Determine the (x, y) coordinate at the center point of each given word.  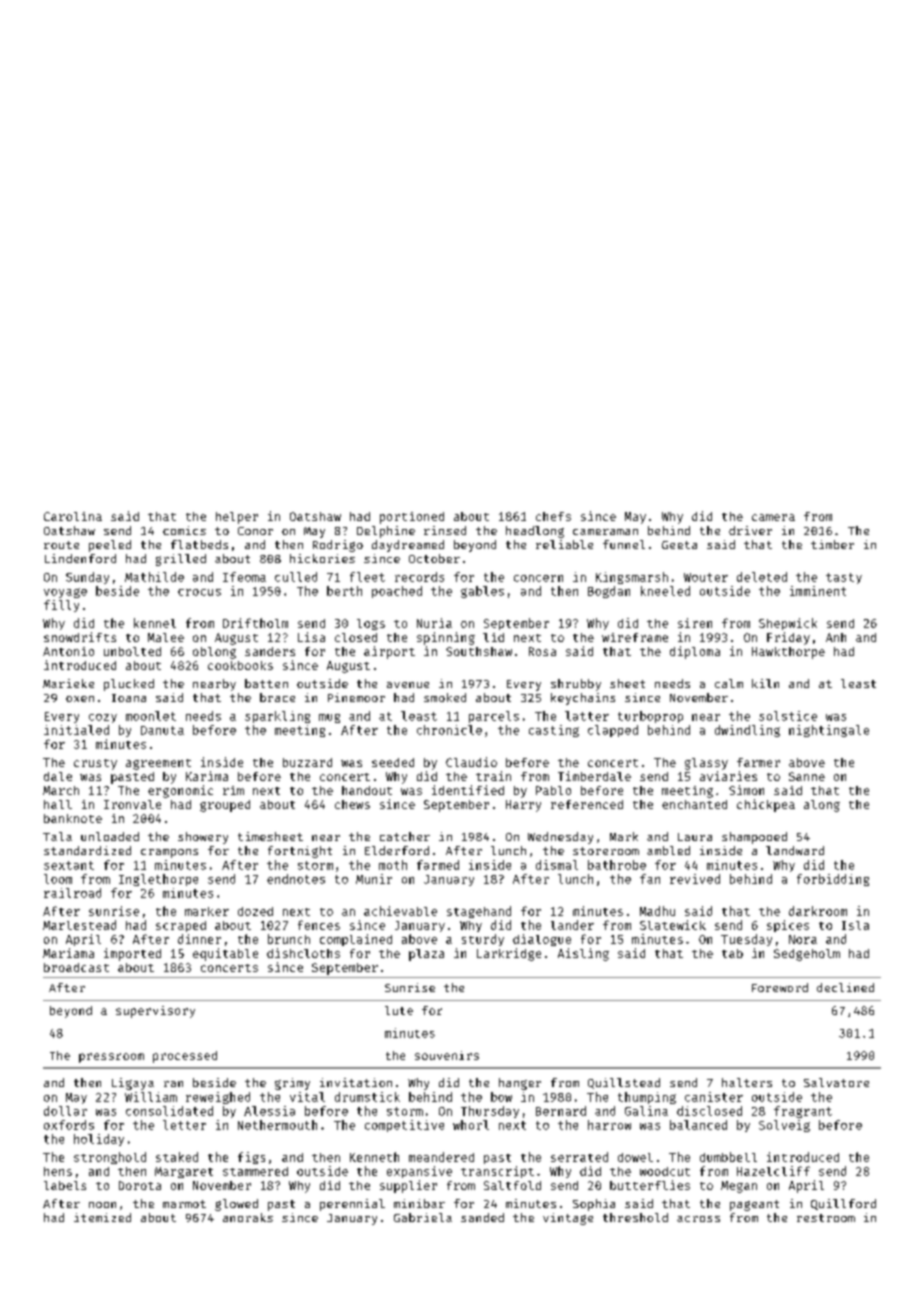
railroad (72, 893)
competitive (404, 1126)
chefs (553, 516)
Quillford (843, 1204)
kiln (765, 683)
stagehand (479, 912)
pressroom (111, 1058)
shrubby (576, 685)
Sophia (594, 1205)
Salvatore (836, 1082)
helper (237, 518)
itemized (102, 1217)
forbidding (833, 880)
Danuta (162, 730)
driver (750, 530)
